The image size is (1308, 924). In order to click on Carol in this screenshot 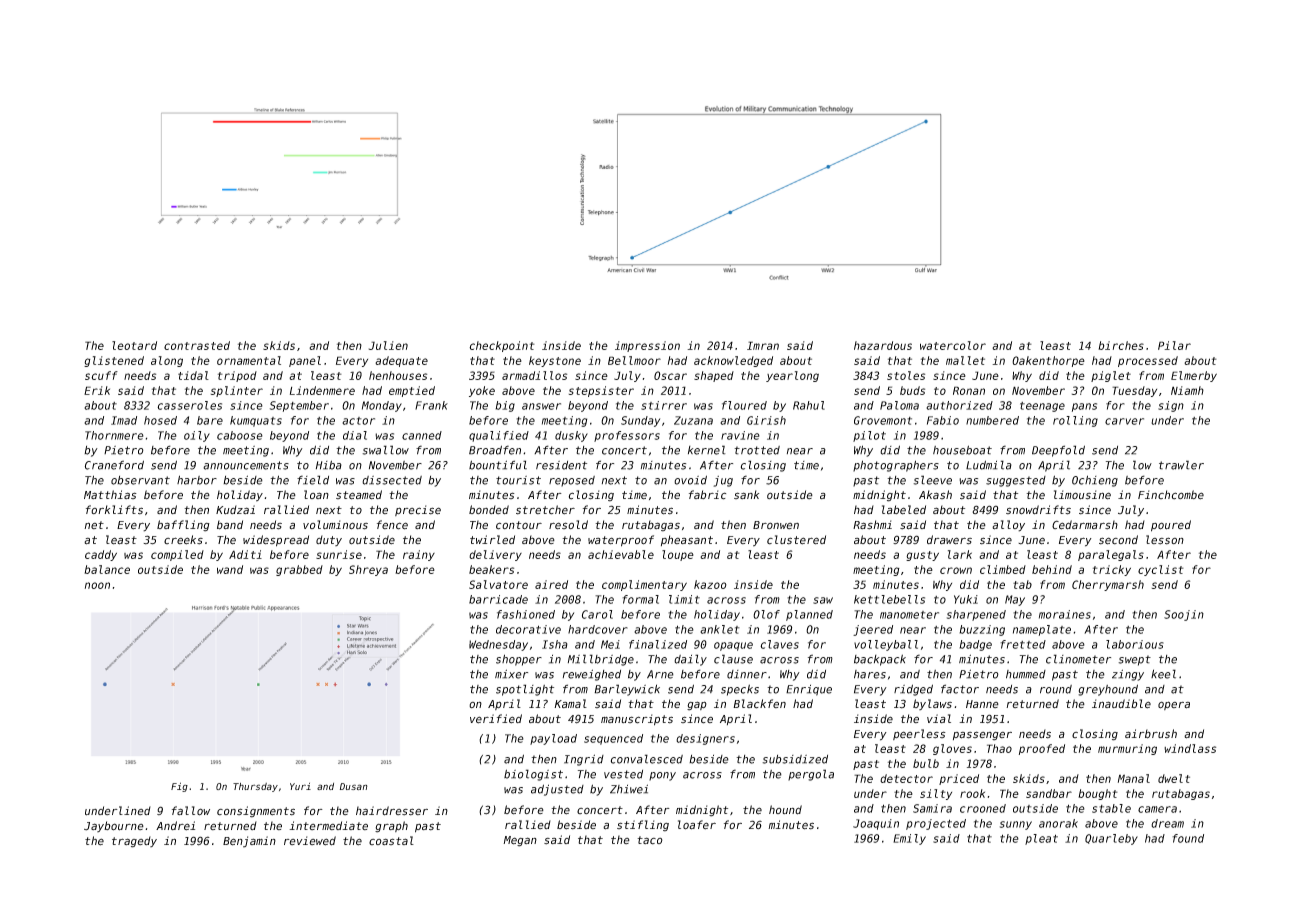, I will do `click(597, 614)`.
